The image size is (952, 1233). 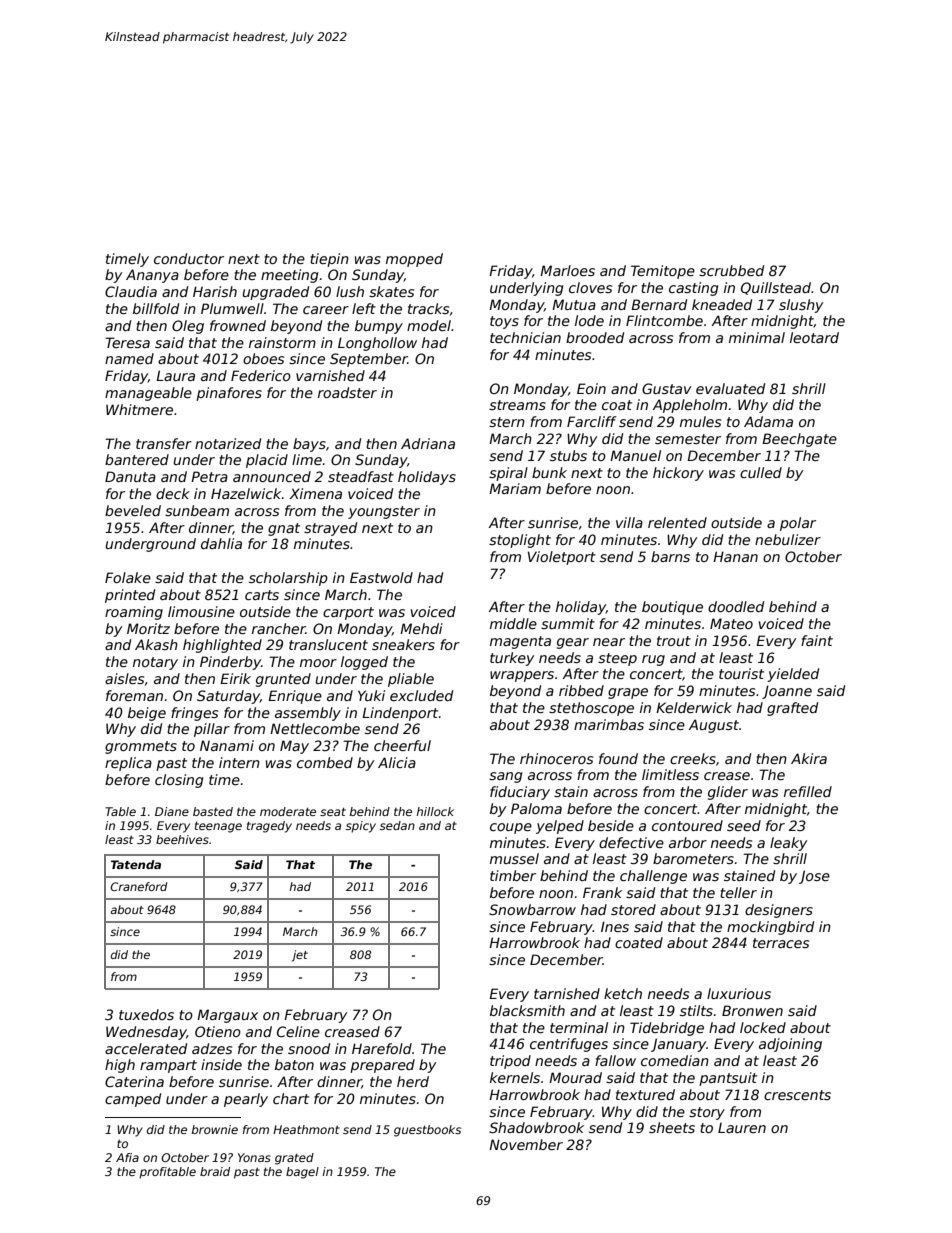 What do you see at coordinates (512, 659) in the image?
I see `turkey` at bounding box center [512, 659].
